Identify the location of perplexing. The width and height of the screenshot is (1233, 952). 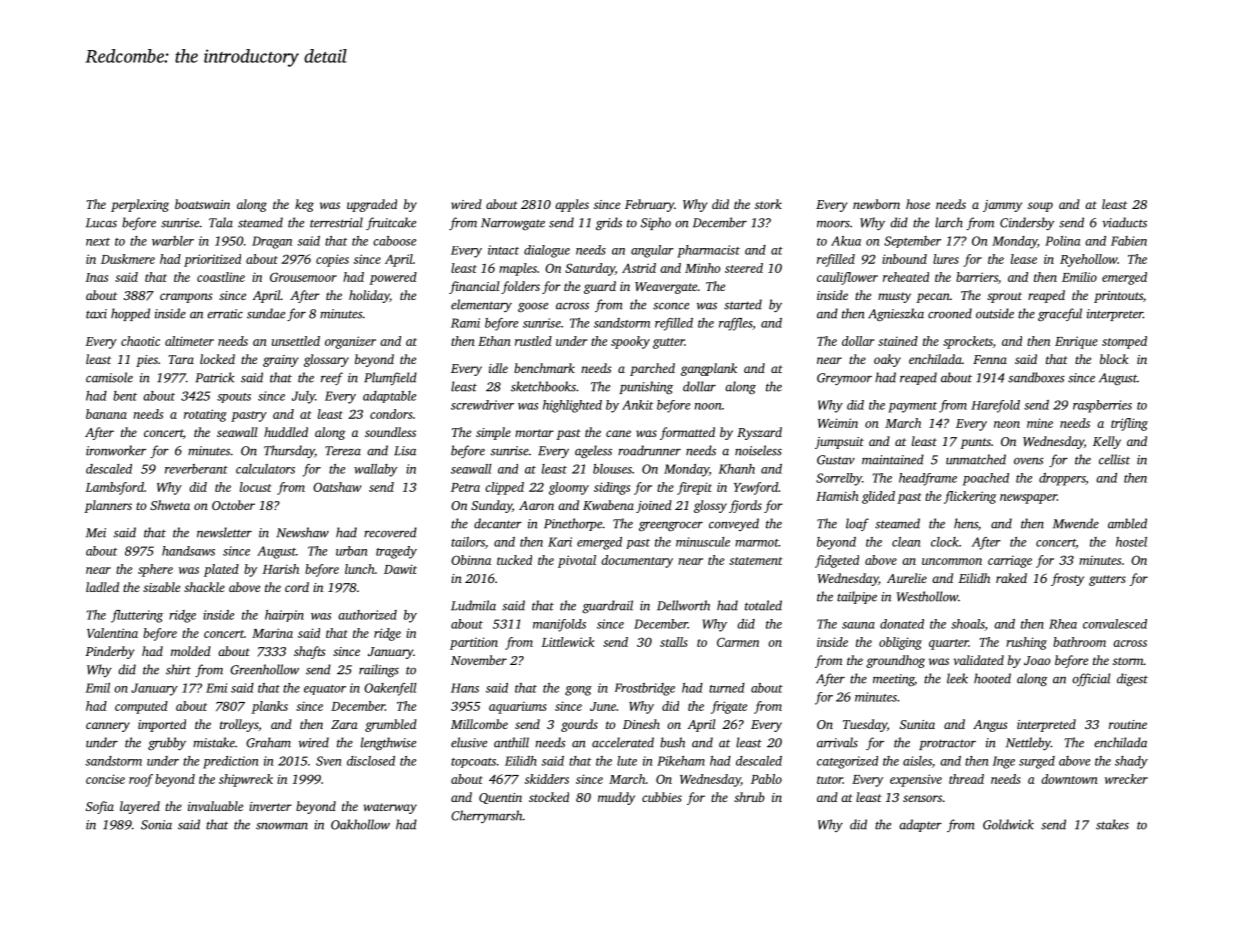
(140, 205).
